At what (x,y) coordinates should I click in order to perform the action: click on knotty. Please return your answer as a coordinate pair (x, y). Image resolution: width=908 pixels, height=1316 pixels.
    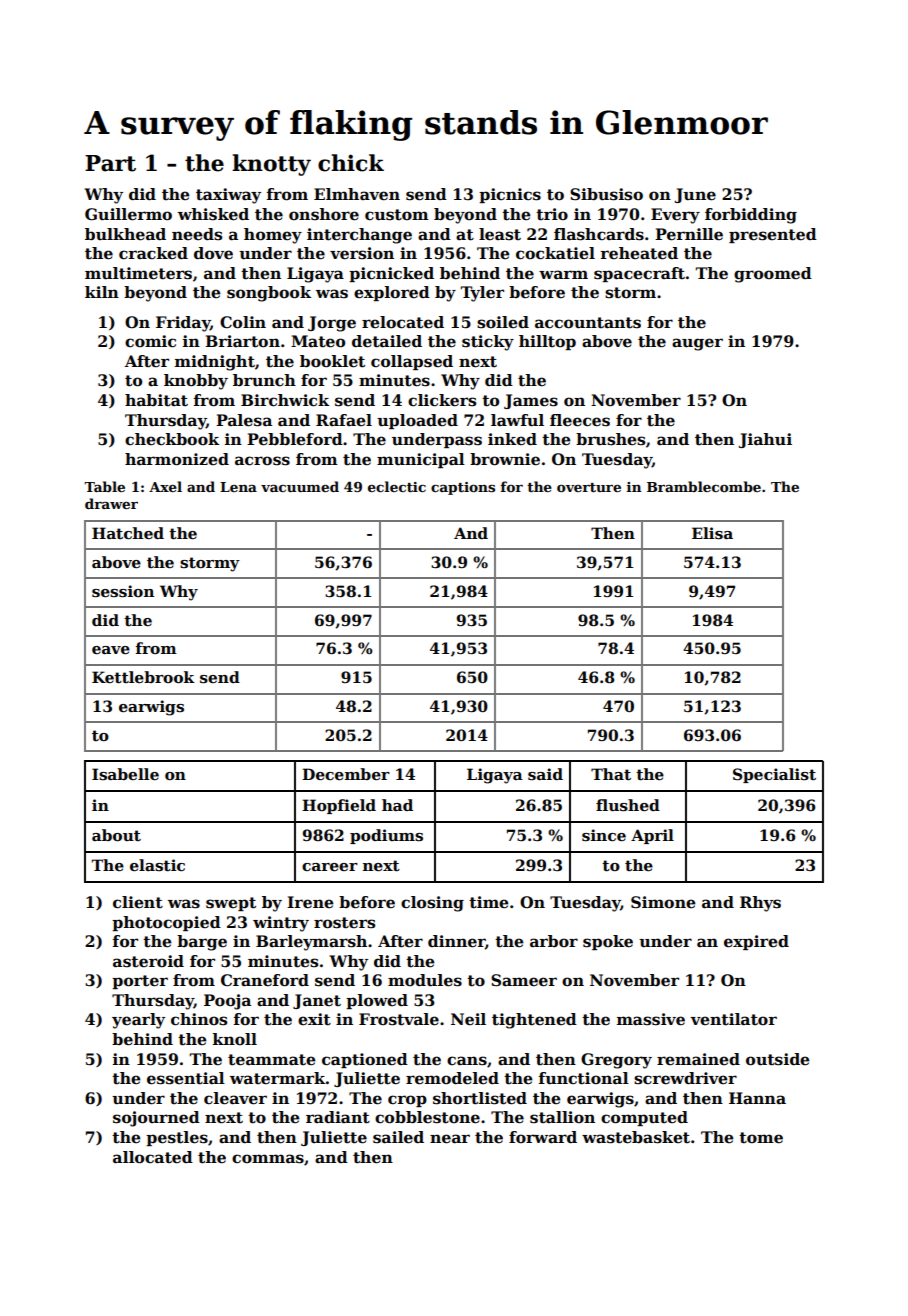
    Looking at the image, I should click on (271, 165).
